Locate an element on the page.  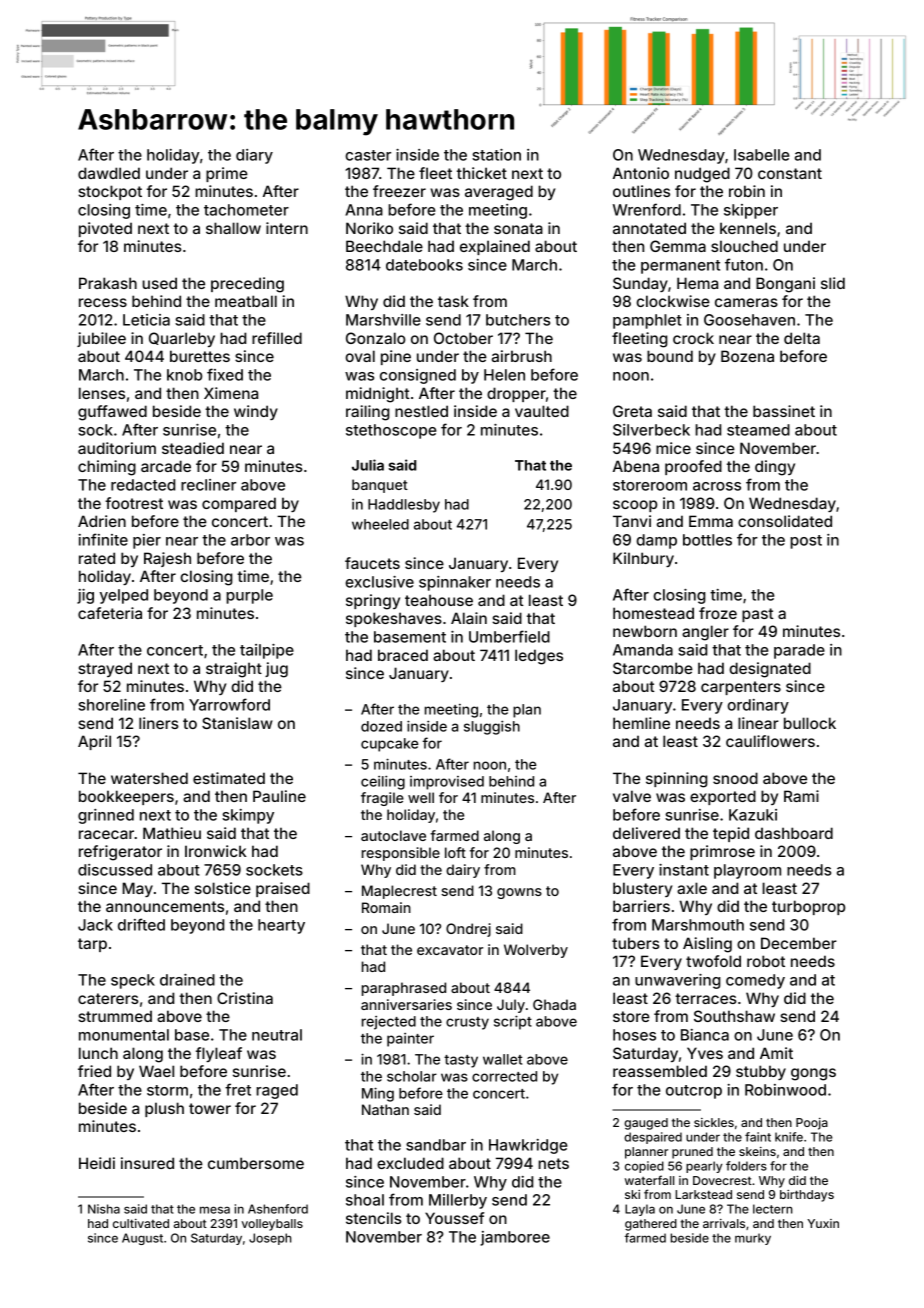
dingy is located at coordinates (775, 468).
